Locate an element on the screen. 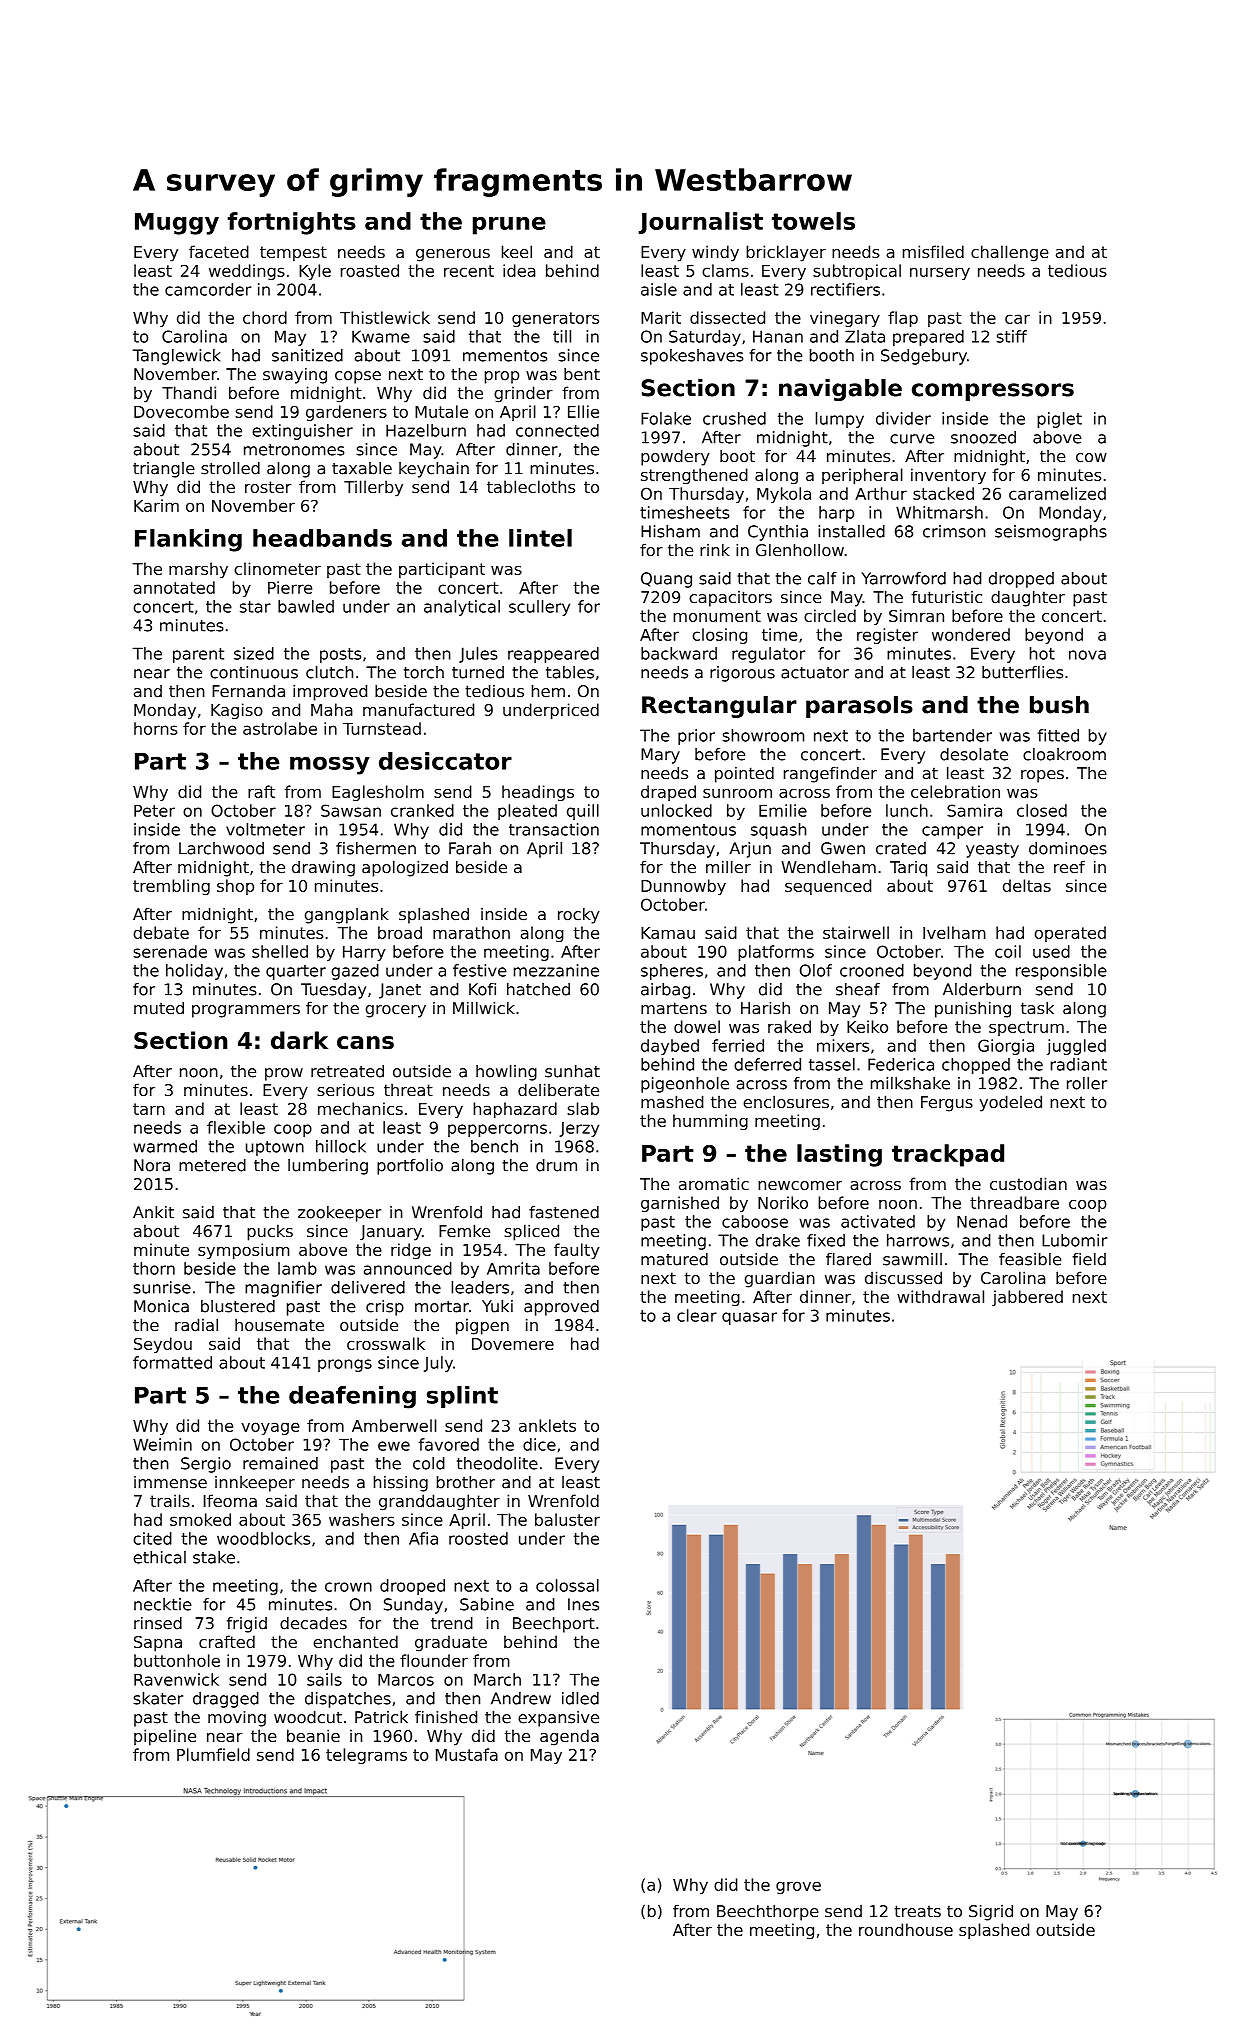  Muggy is located at coordinates (177, 224).
